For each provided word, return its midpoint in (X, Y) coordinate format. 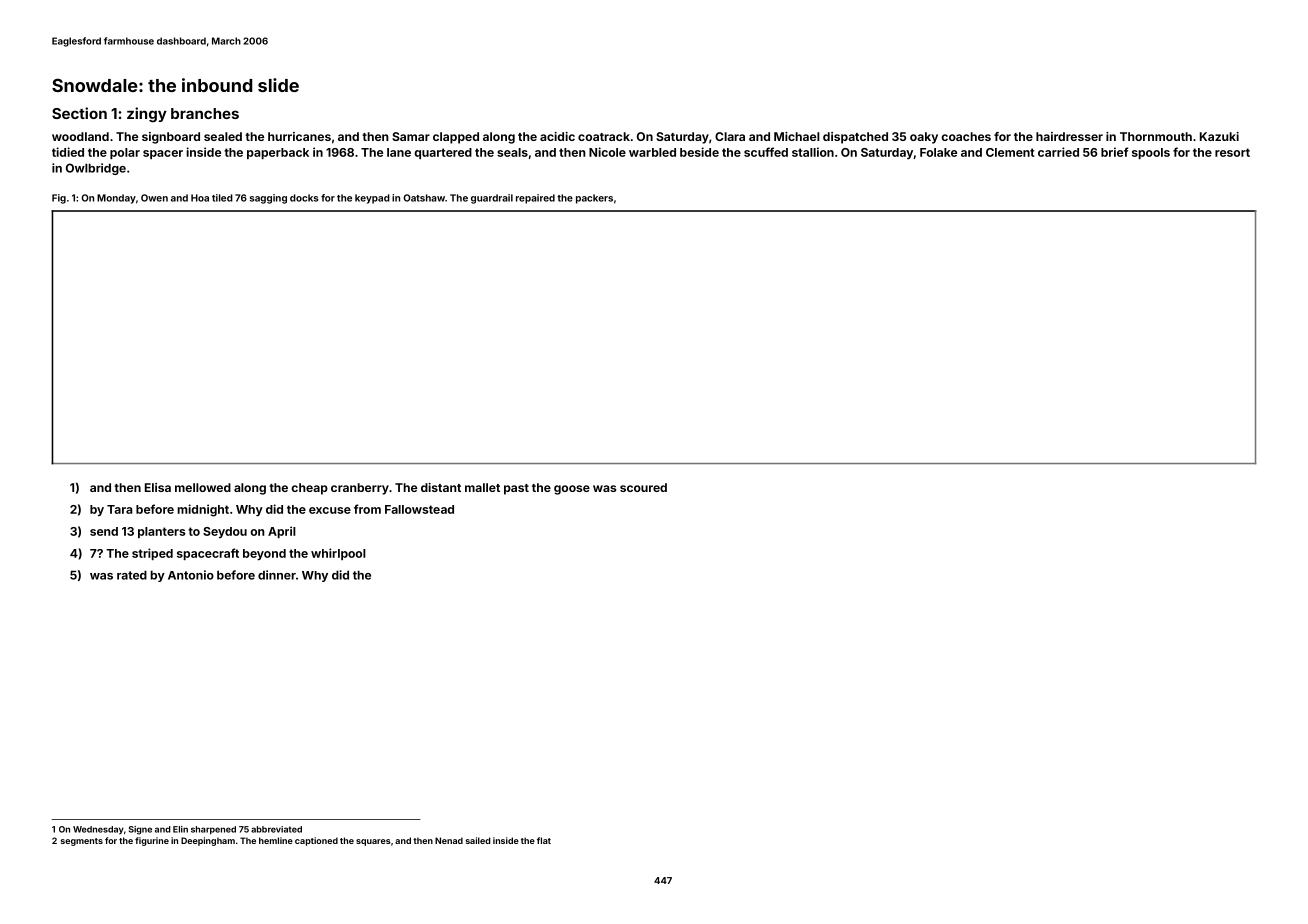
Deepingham (208, 841)
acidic (557, 136)
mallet (482, 487)
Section (79, 113)
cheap (309, 489)
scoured (643, 487)
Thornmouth (1156, 136)
